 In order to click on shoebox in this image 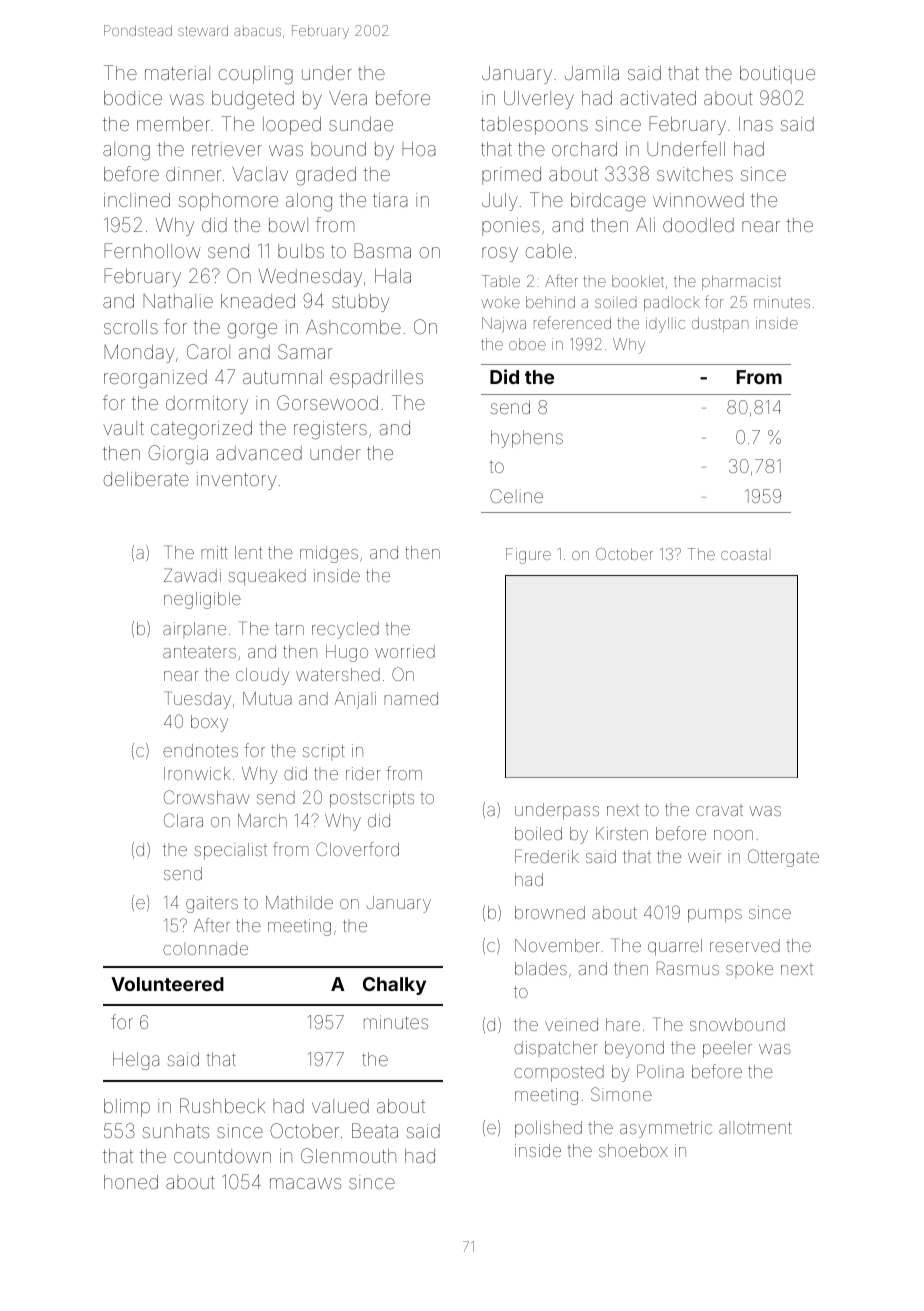, I will do `click(633, 1150)`.
